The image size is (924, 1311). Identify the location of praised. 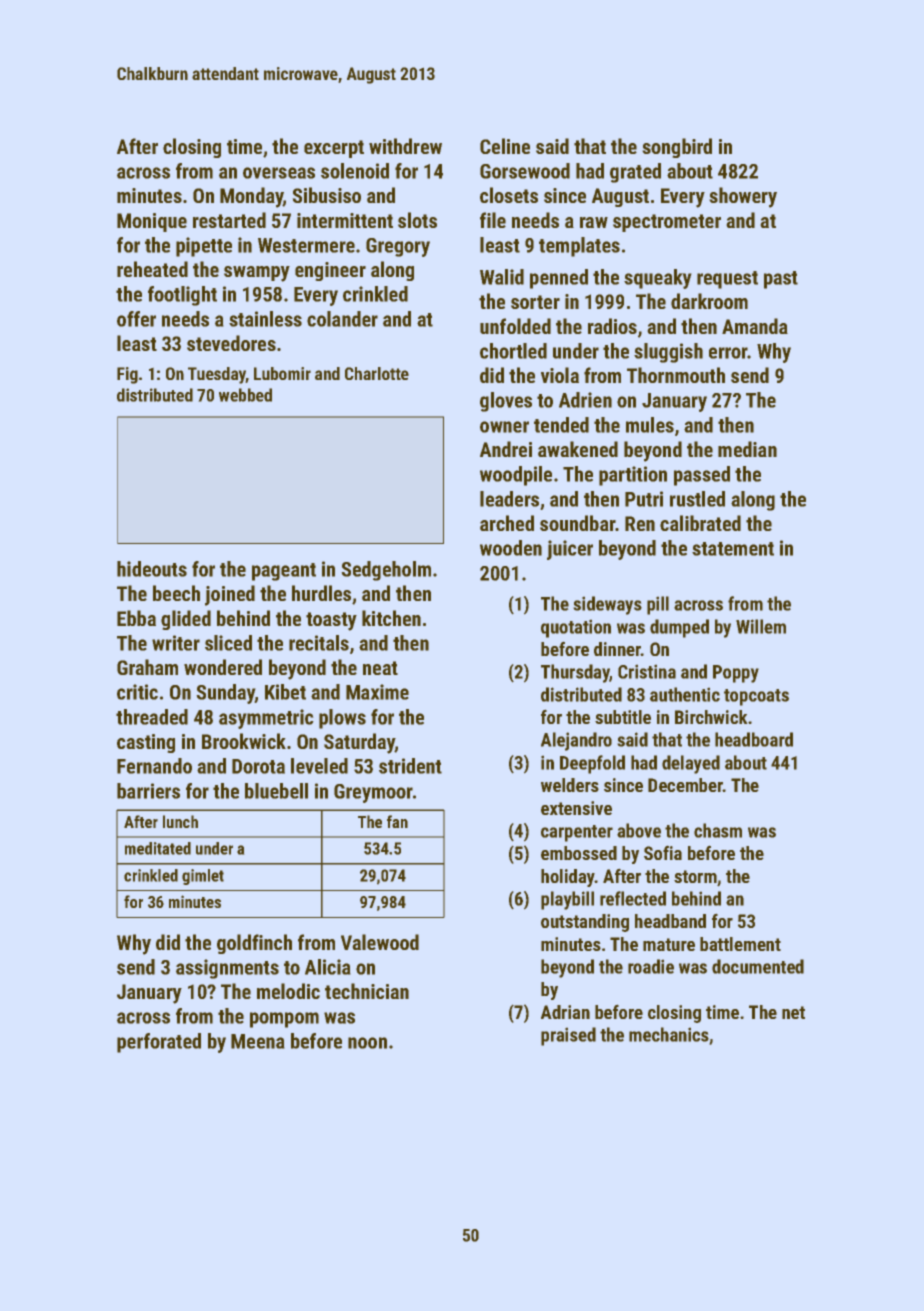
(568, 1036).
